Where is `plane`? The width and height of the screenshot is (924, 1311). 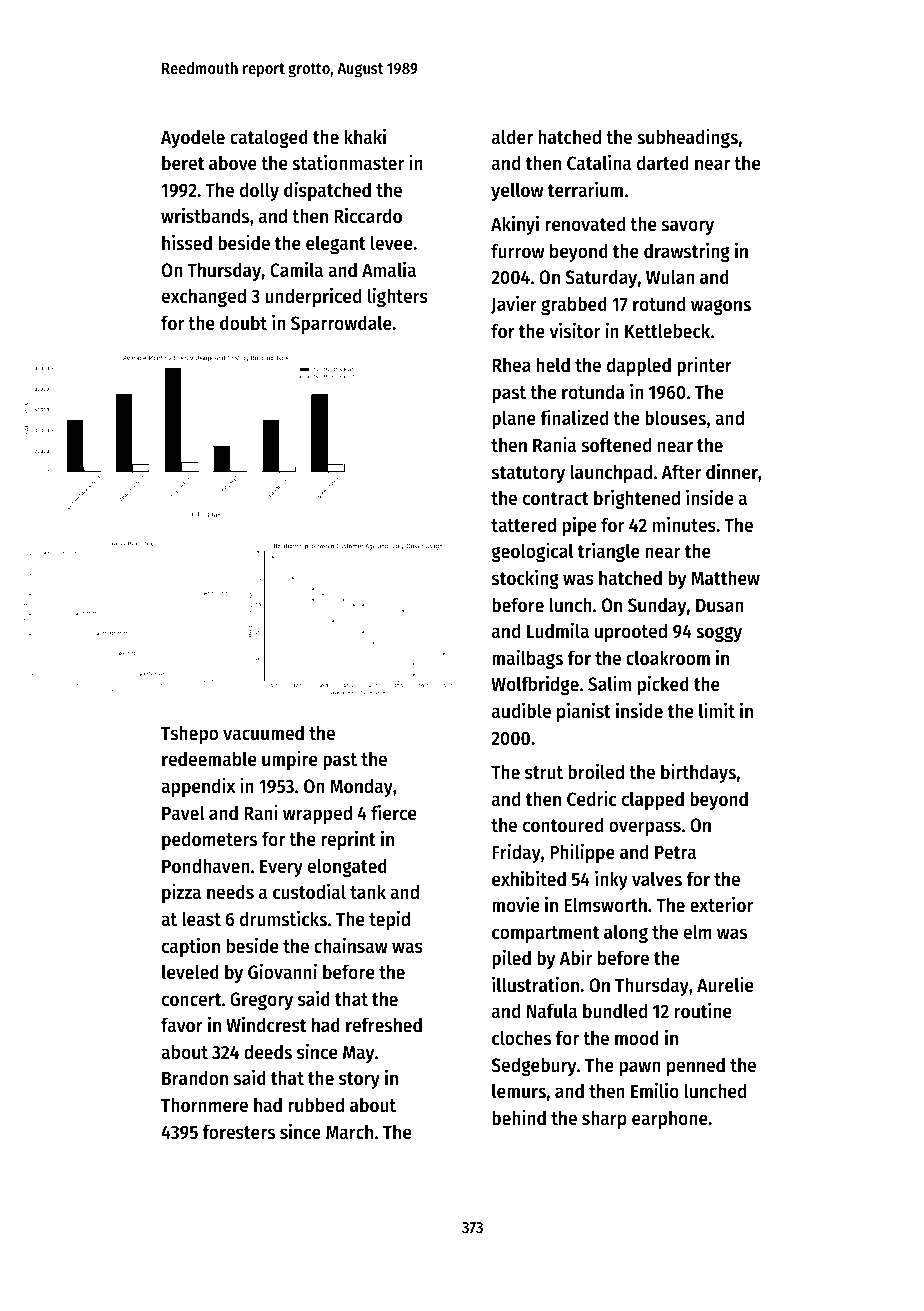 plane is located at coordinates (514, 419).
